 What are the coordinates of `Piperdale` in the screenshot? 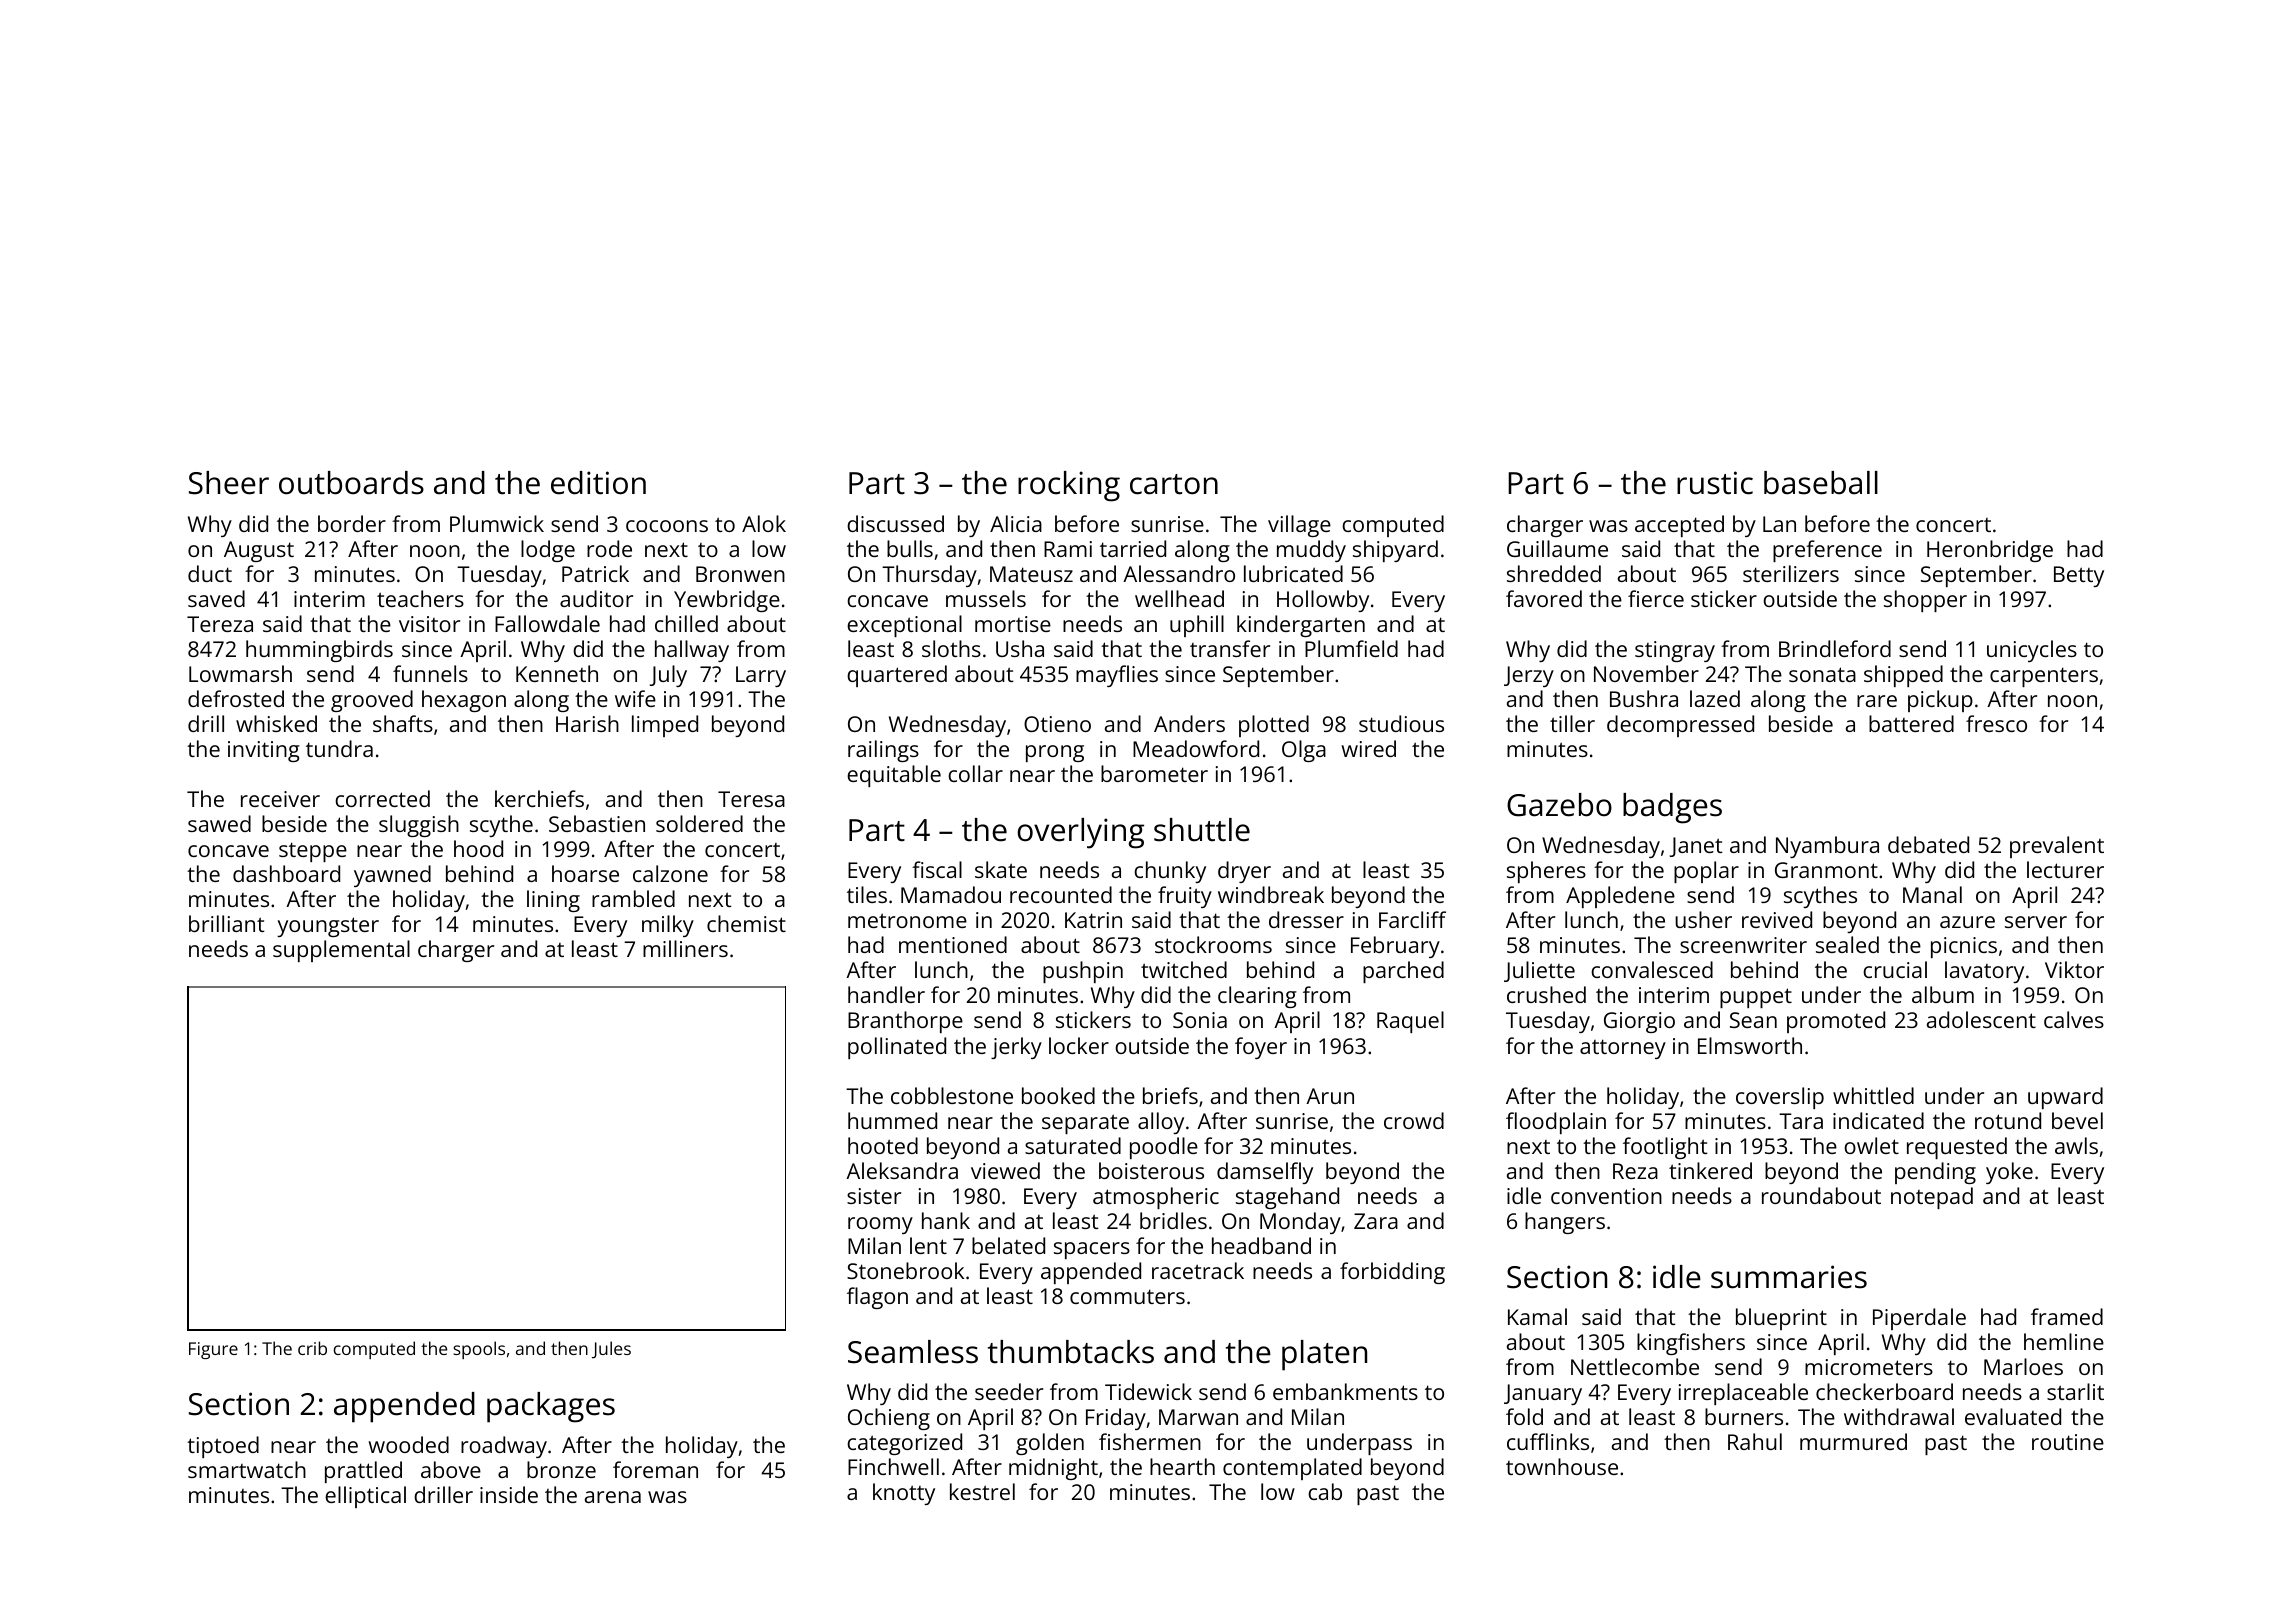 It's located at (1919, 1319).
